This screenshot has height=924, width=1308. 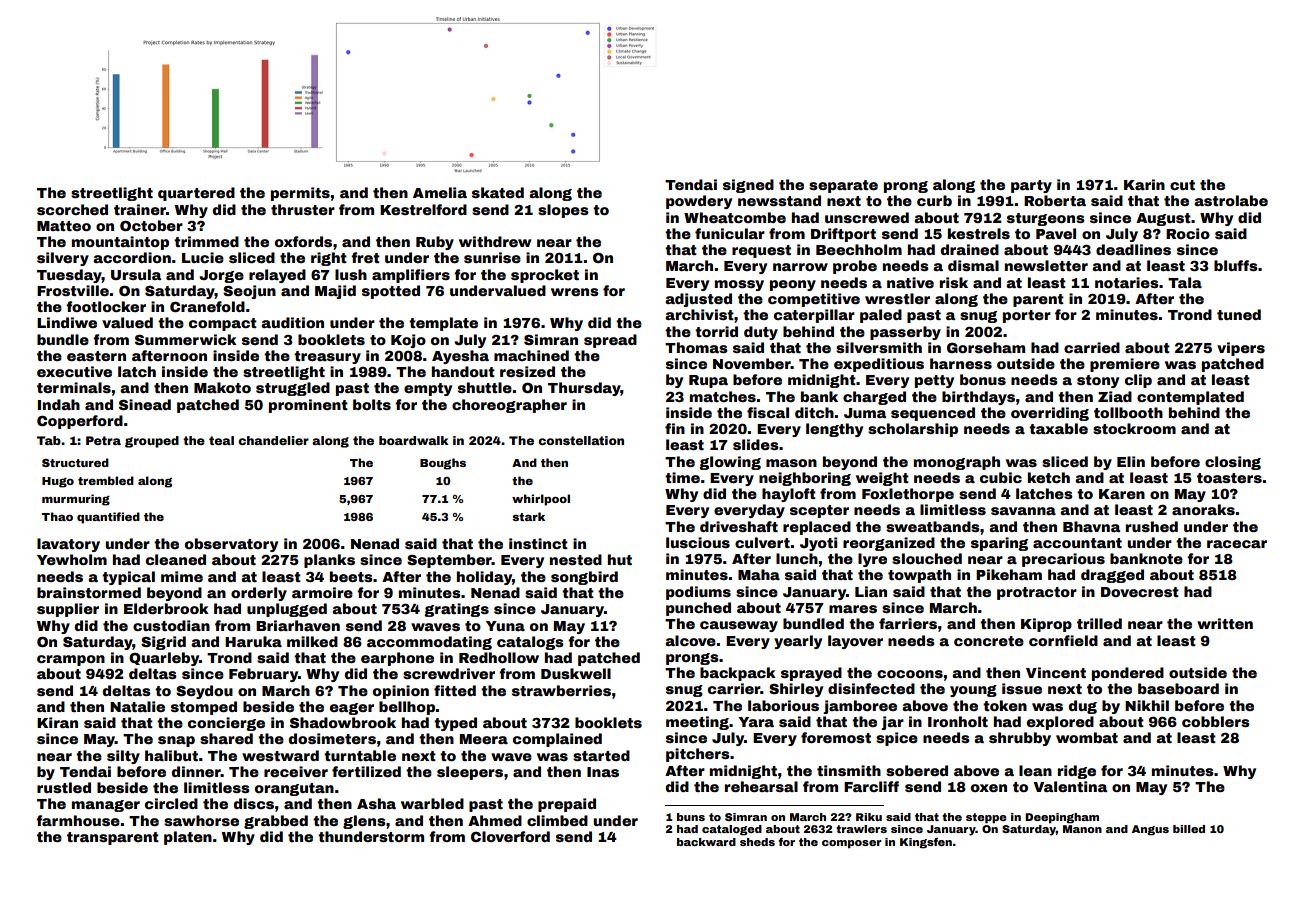 I want to click on skated, so click(x=498, y=192).
